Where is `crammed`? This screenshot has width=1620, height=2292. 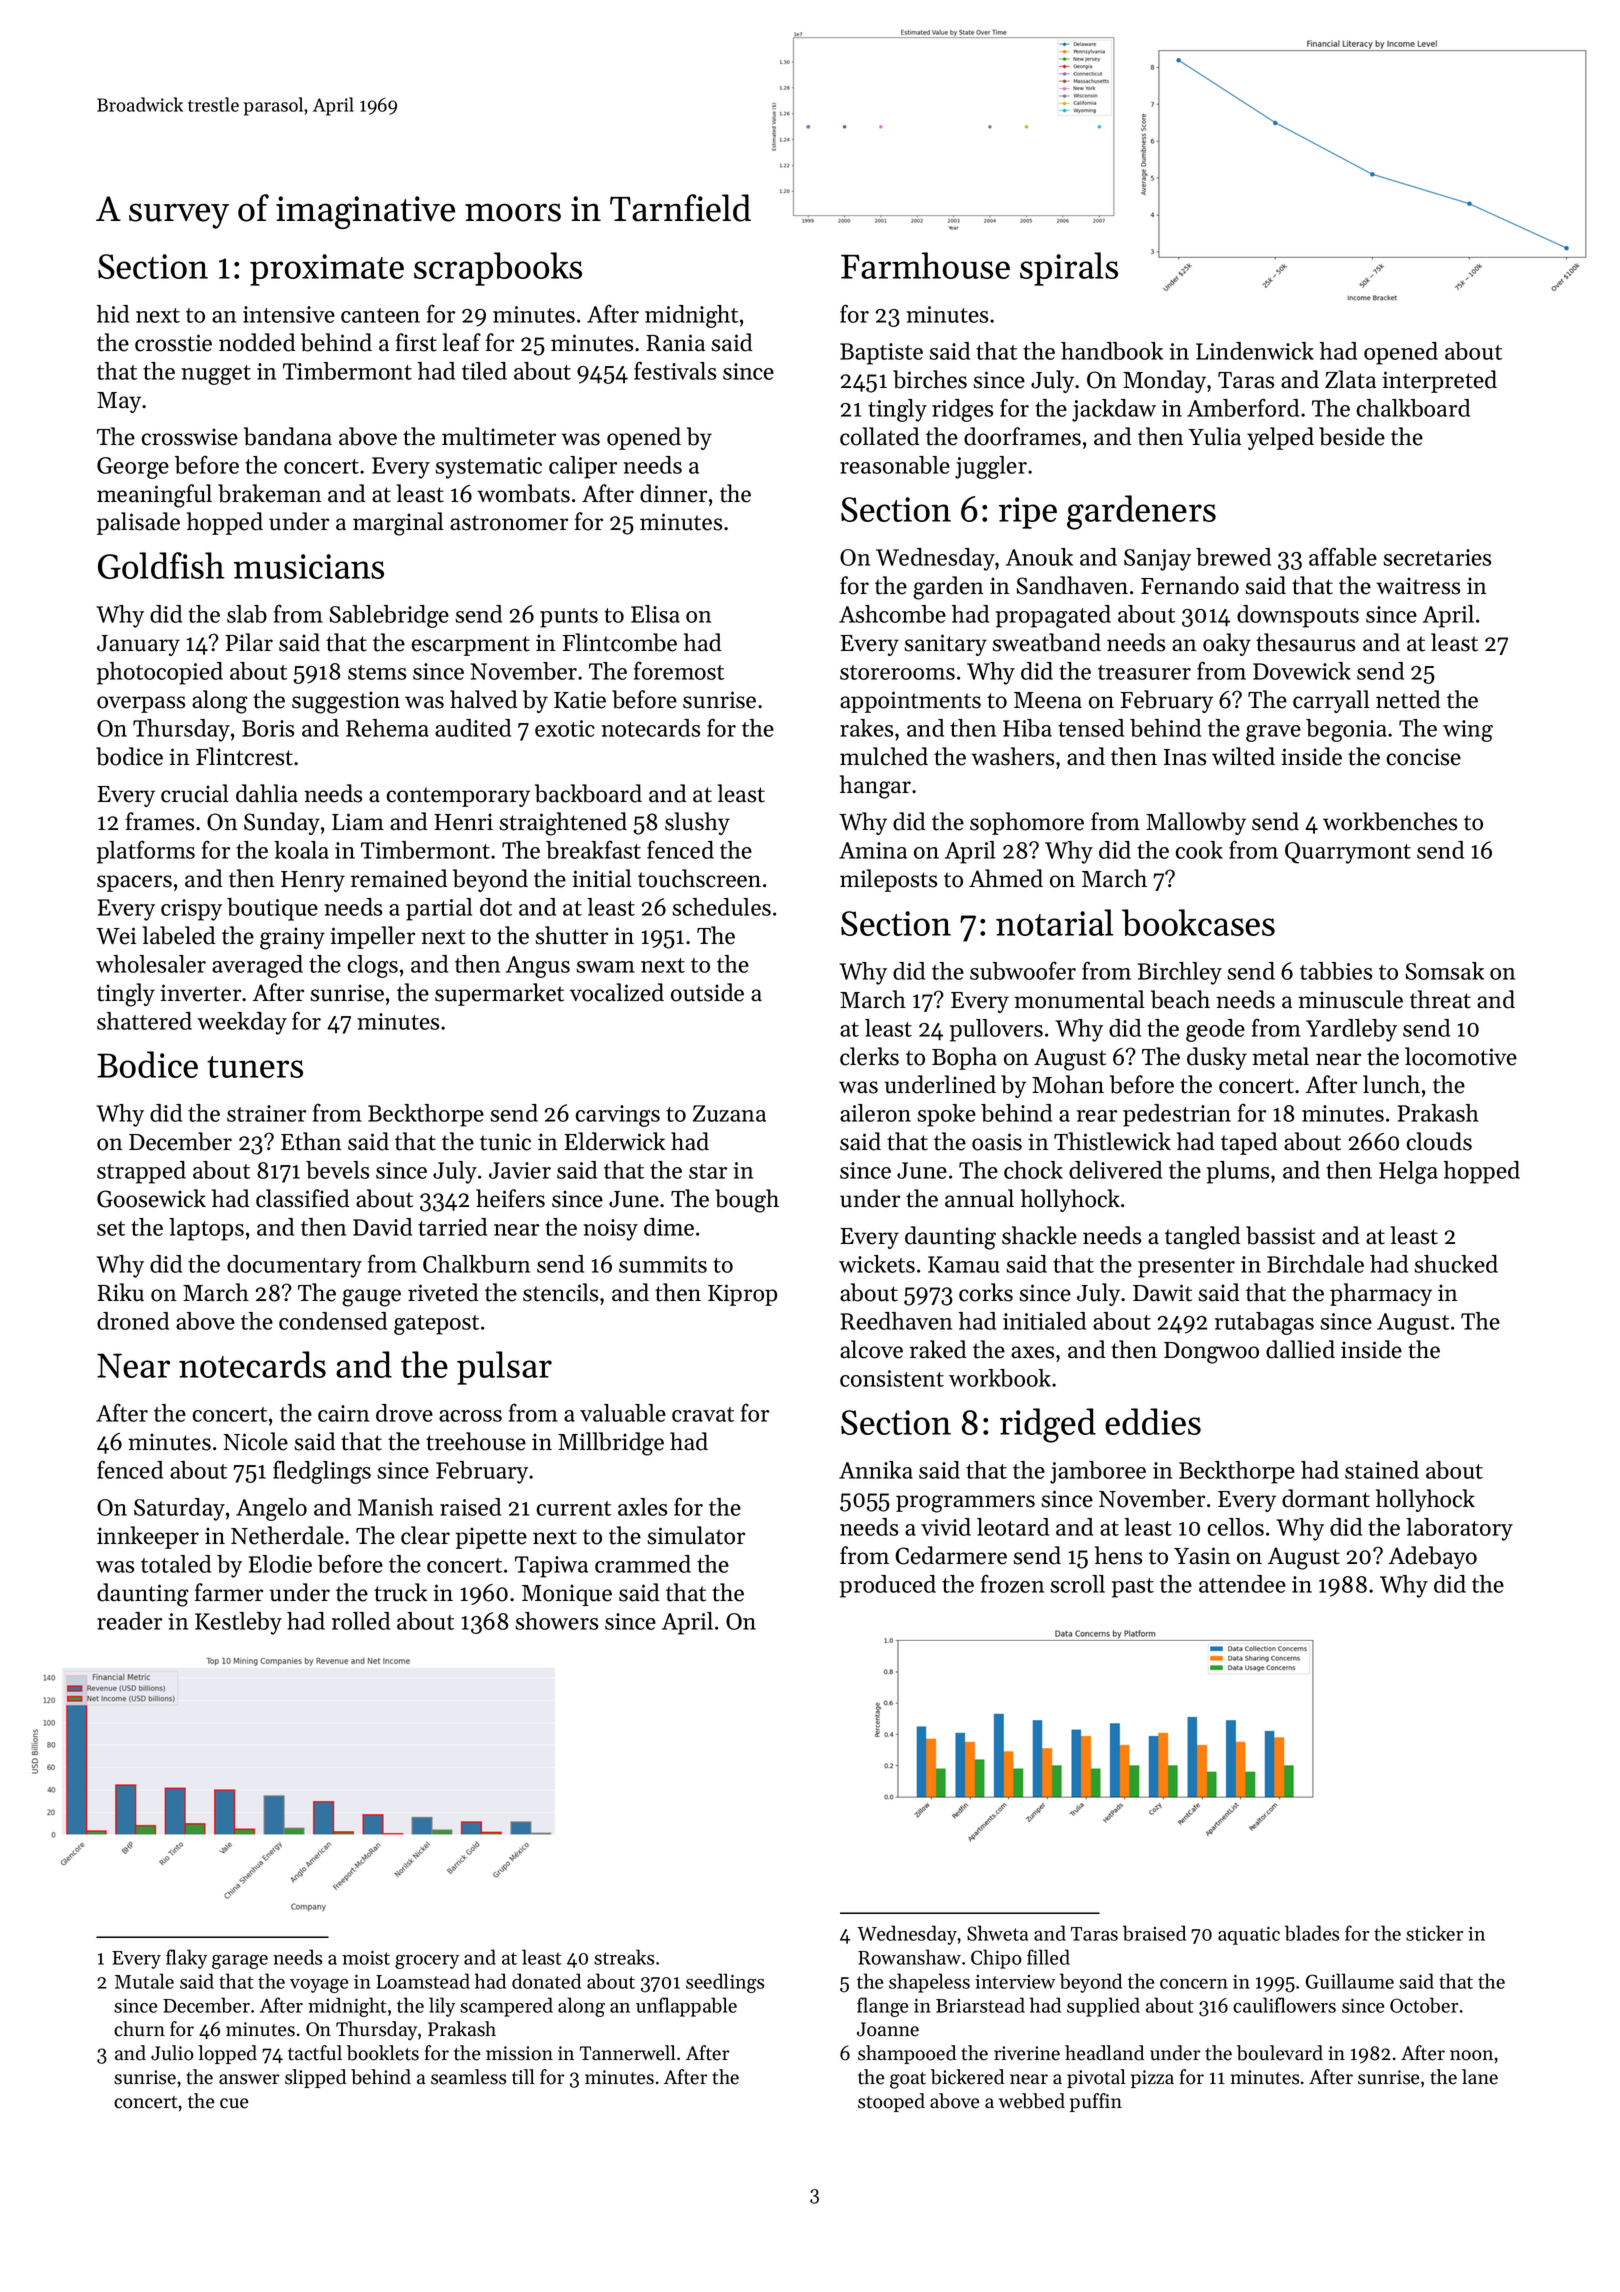
crammed is located at coordinates (643, 1564).
